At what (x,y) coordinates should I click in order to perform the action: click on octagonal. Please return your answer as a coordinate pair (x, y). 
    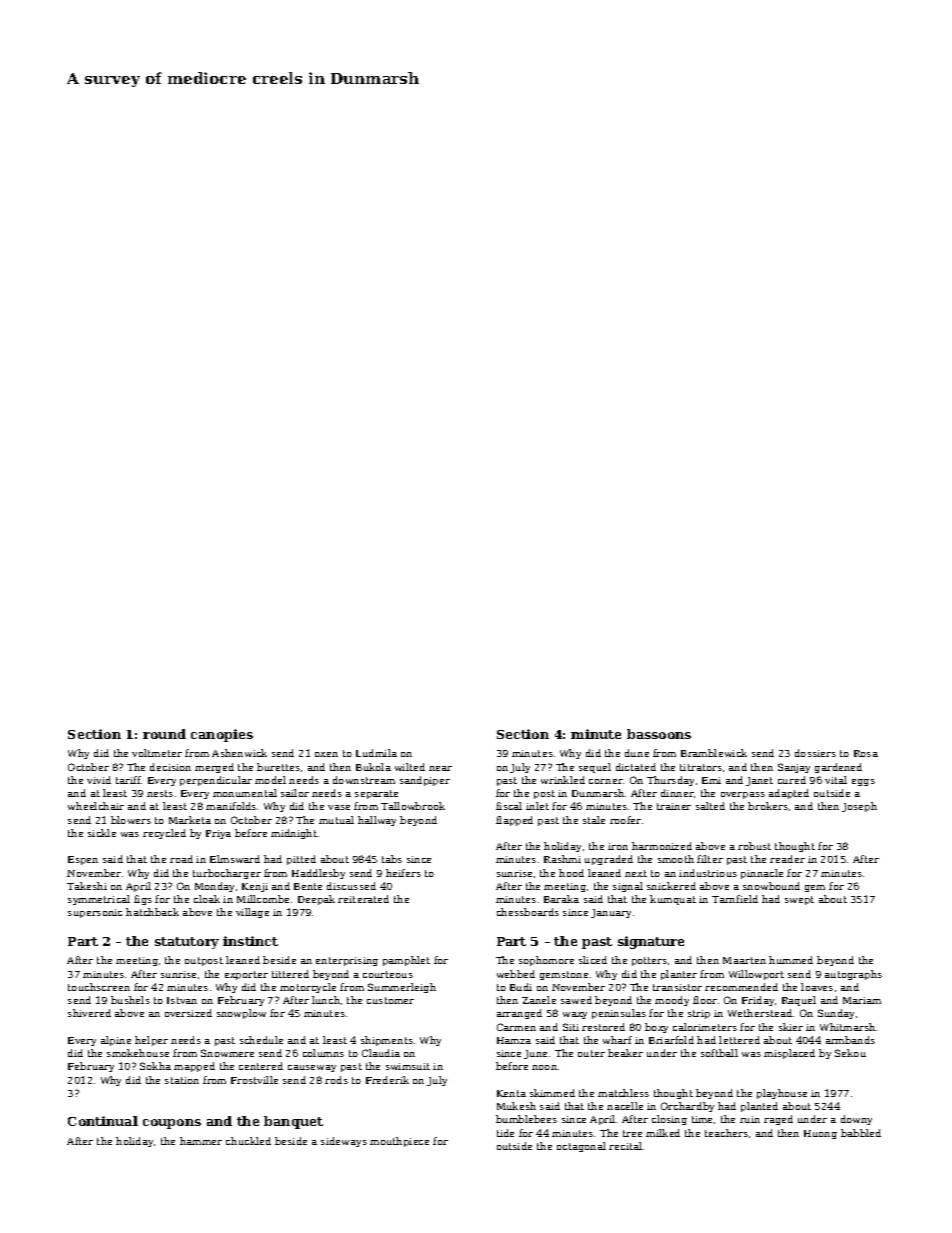
    Looking at the image, I should click on (581, 1147).
